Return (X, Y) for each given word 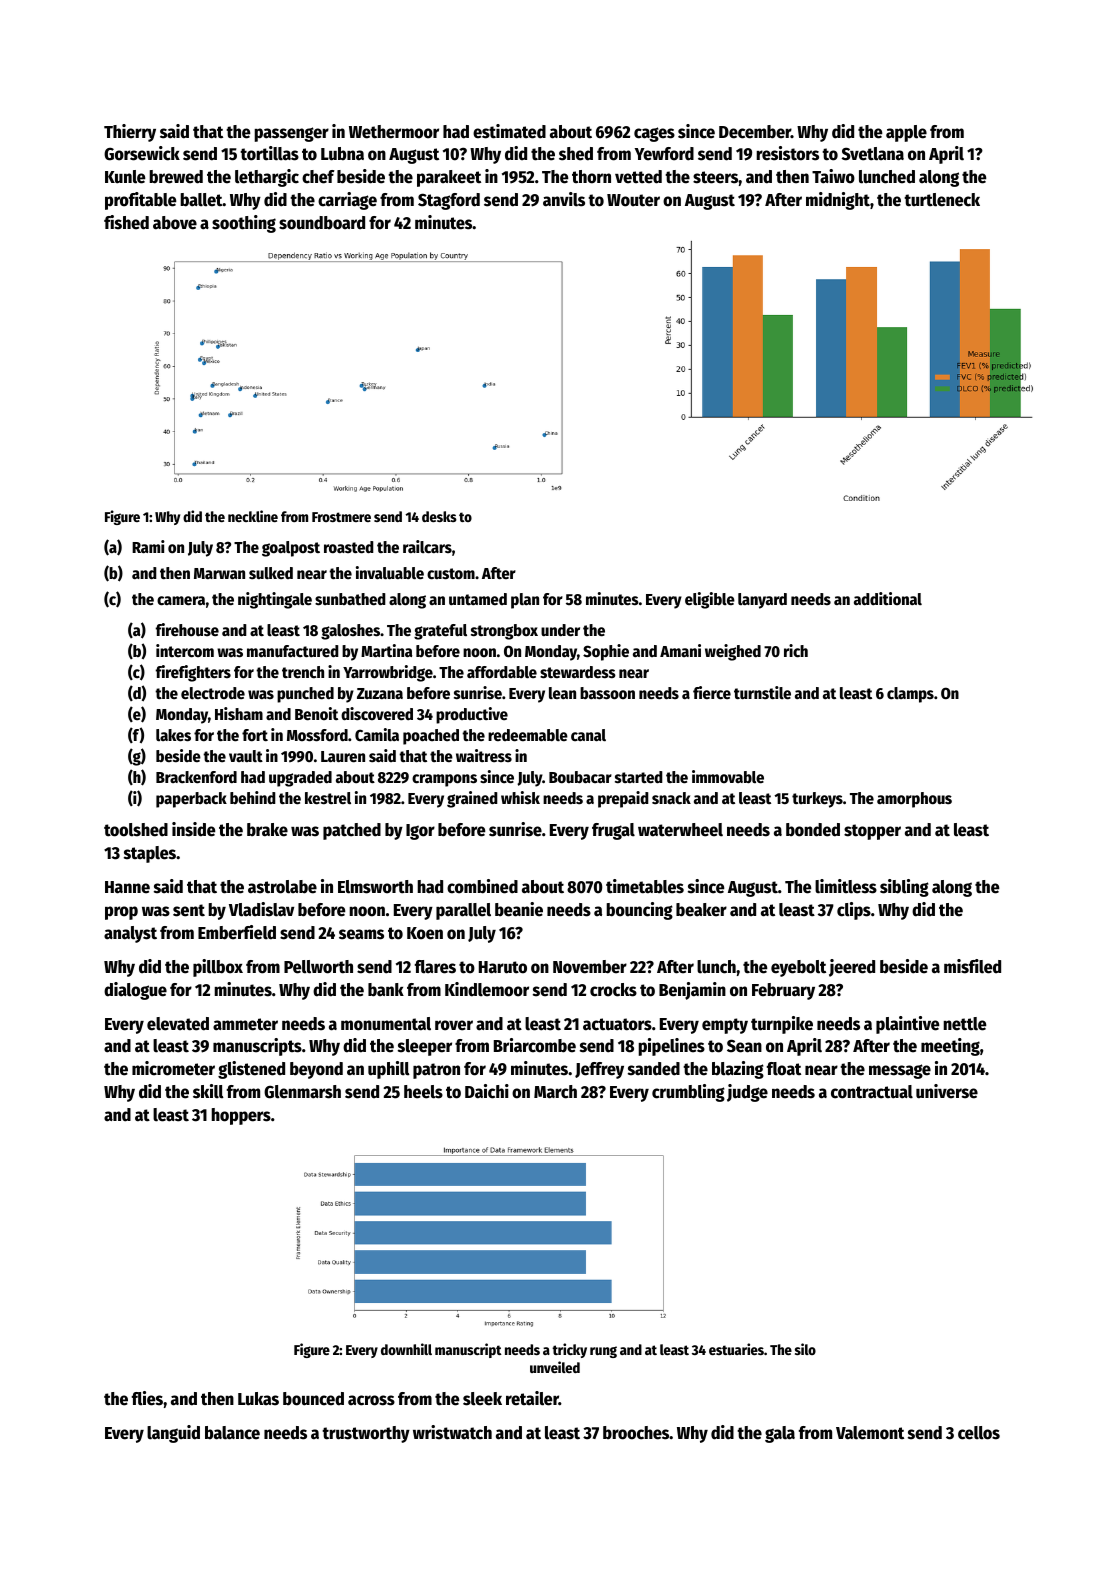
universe (947, 1091)
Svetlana (873, 154)
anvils (564, 199)
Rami (148, 546)
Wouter (633, 200)
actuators (617, 1024)
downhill (406, 1349)
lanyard (762, 601)
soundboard (322, 223)
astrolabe (282, 887)
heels (423, 1092)
